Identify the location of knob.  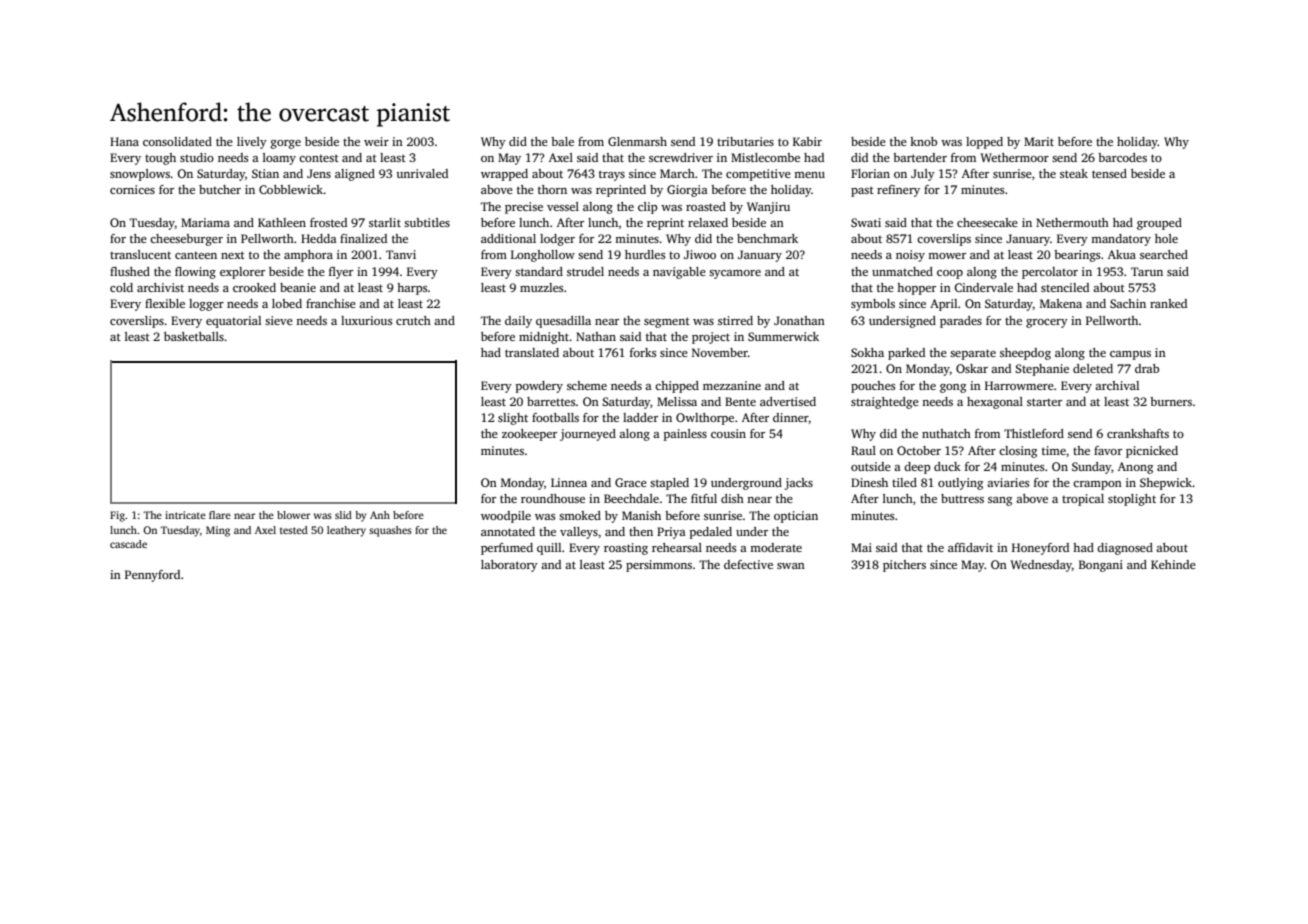
(923, 141).
